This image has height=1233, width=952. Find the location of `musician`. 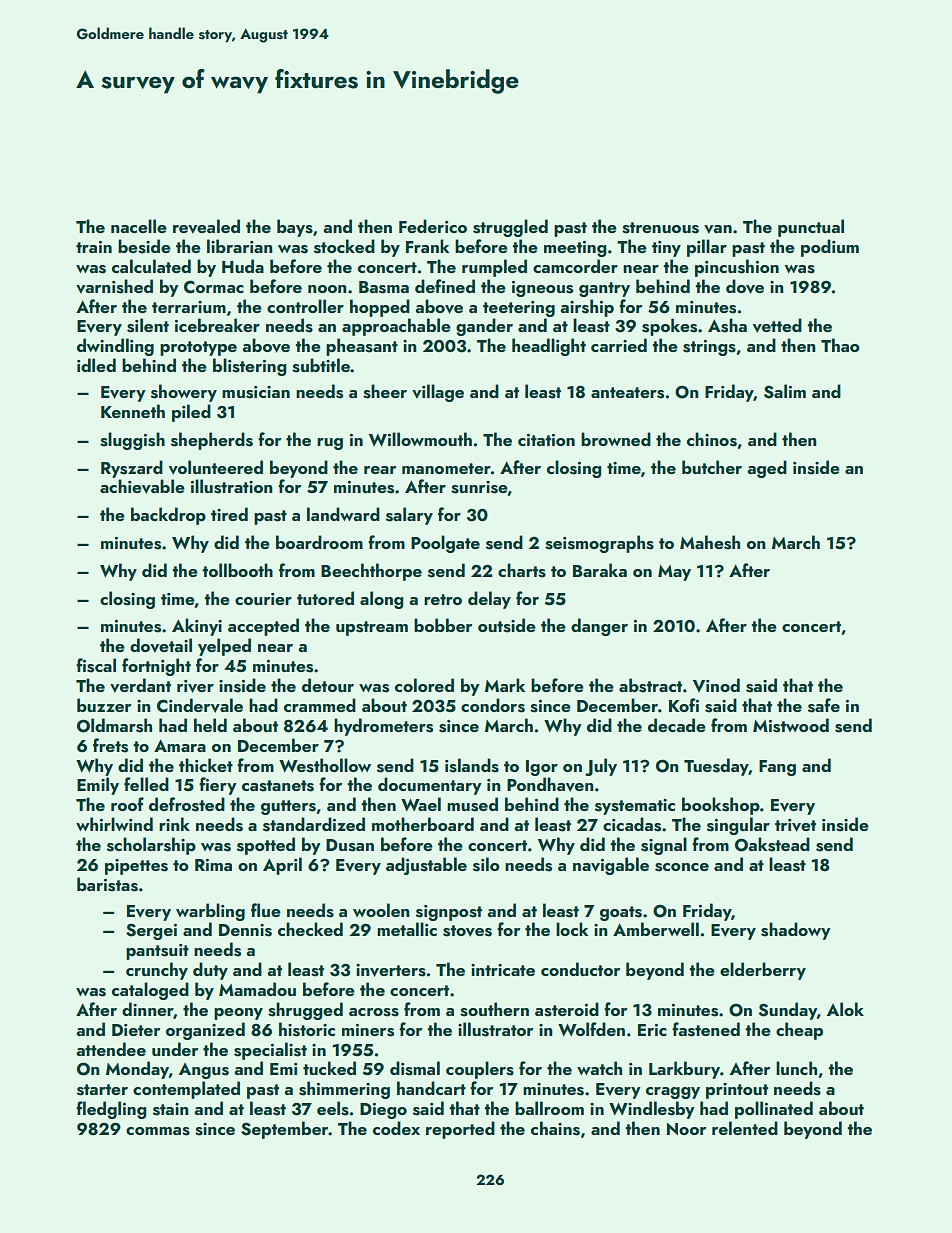

musician is located at coordinates (256, 392).
